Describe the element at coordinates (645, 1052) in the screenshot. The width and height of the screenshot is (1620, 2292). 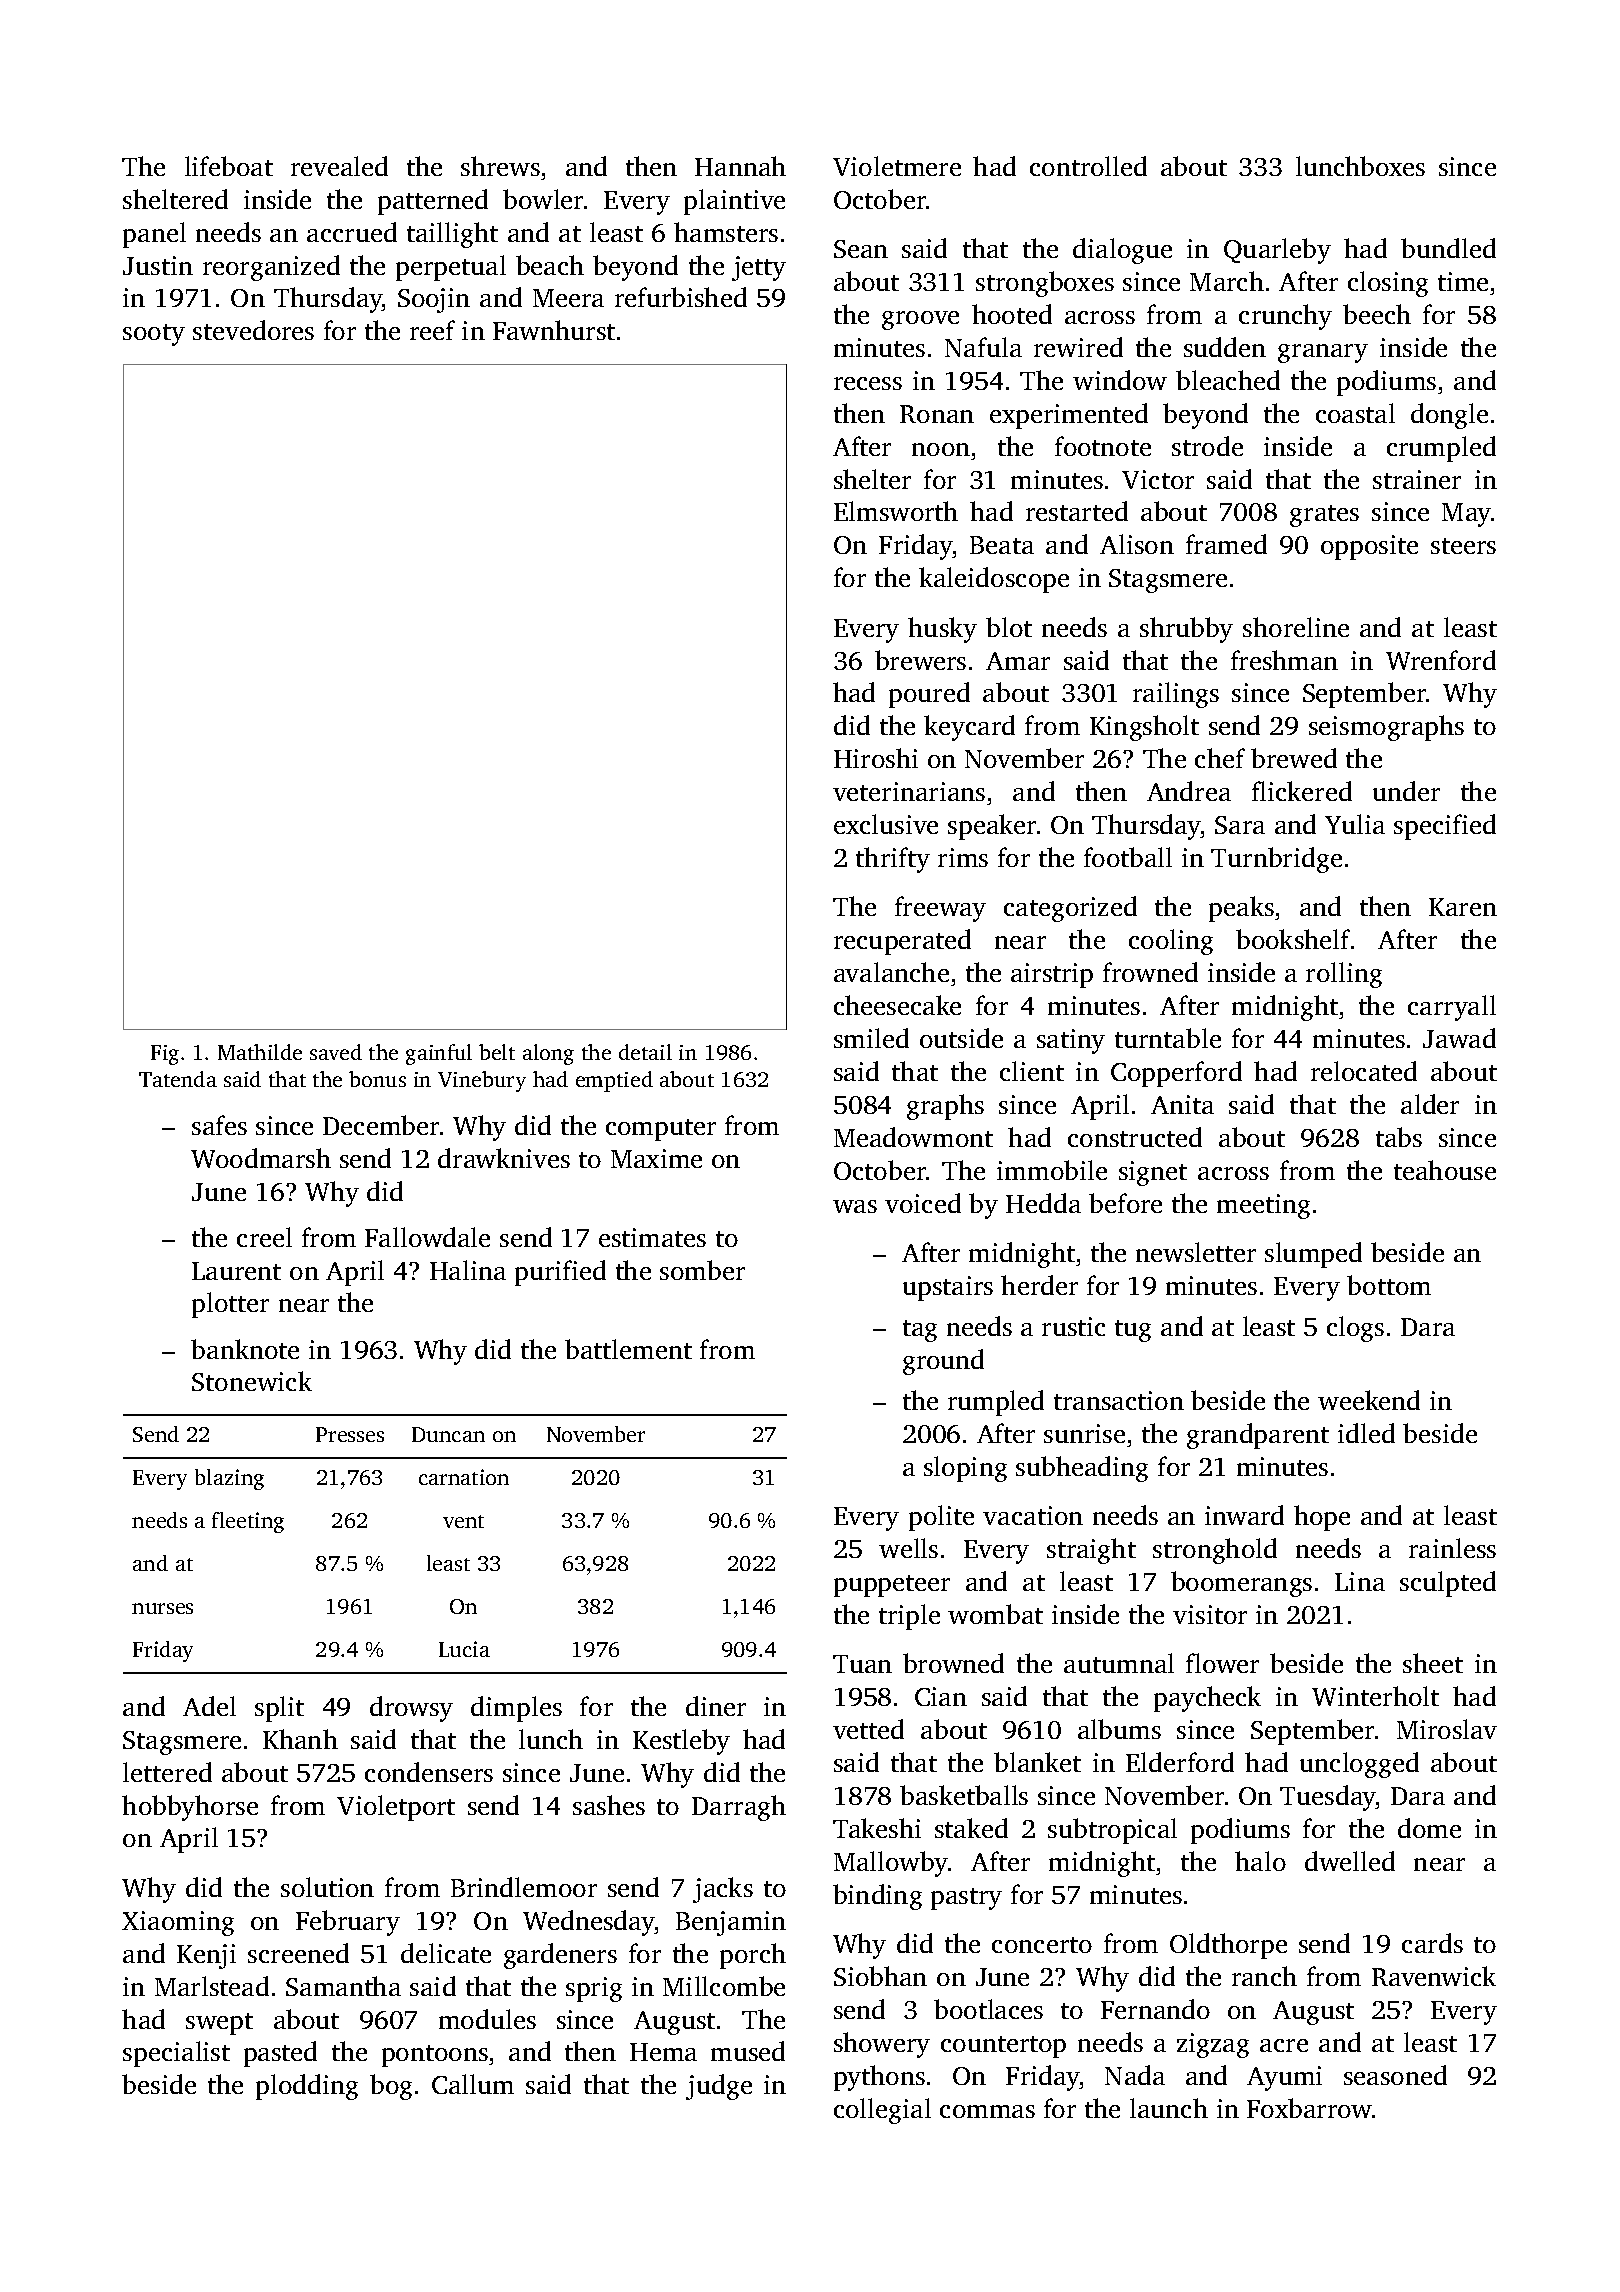
I see `detail` at that location.
